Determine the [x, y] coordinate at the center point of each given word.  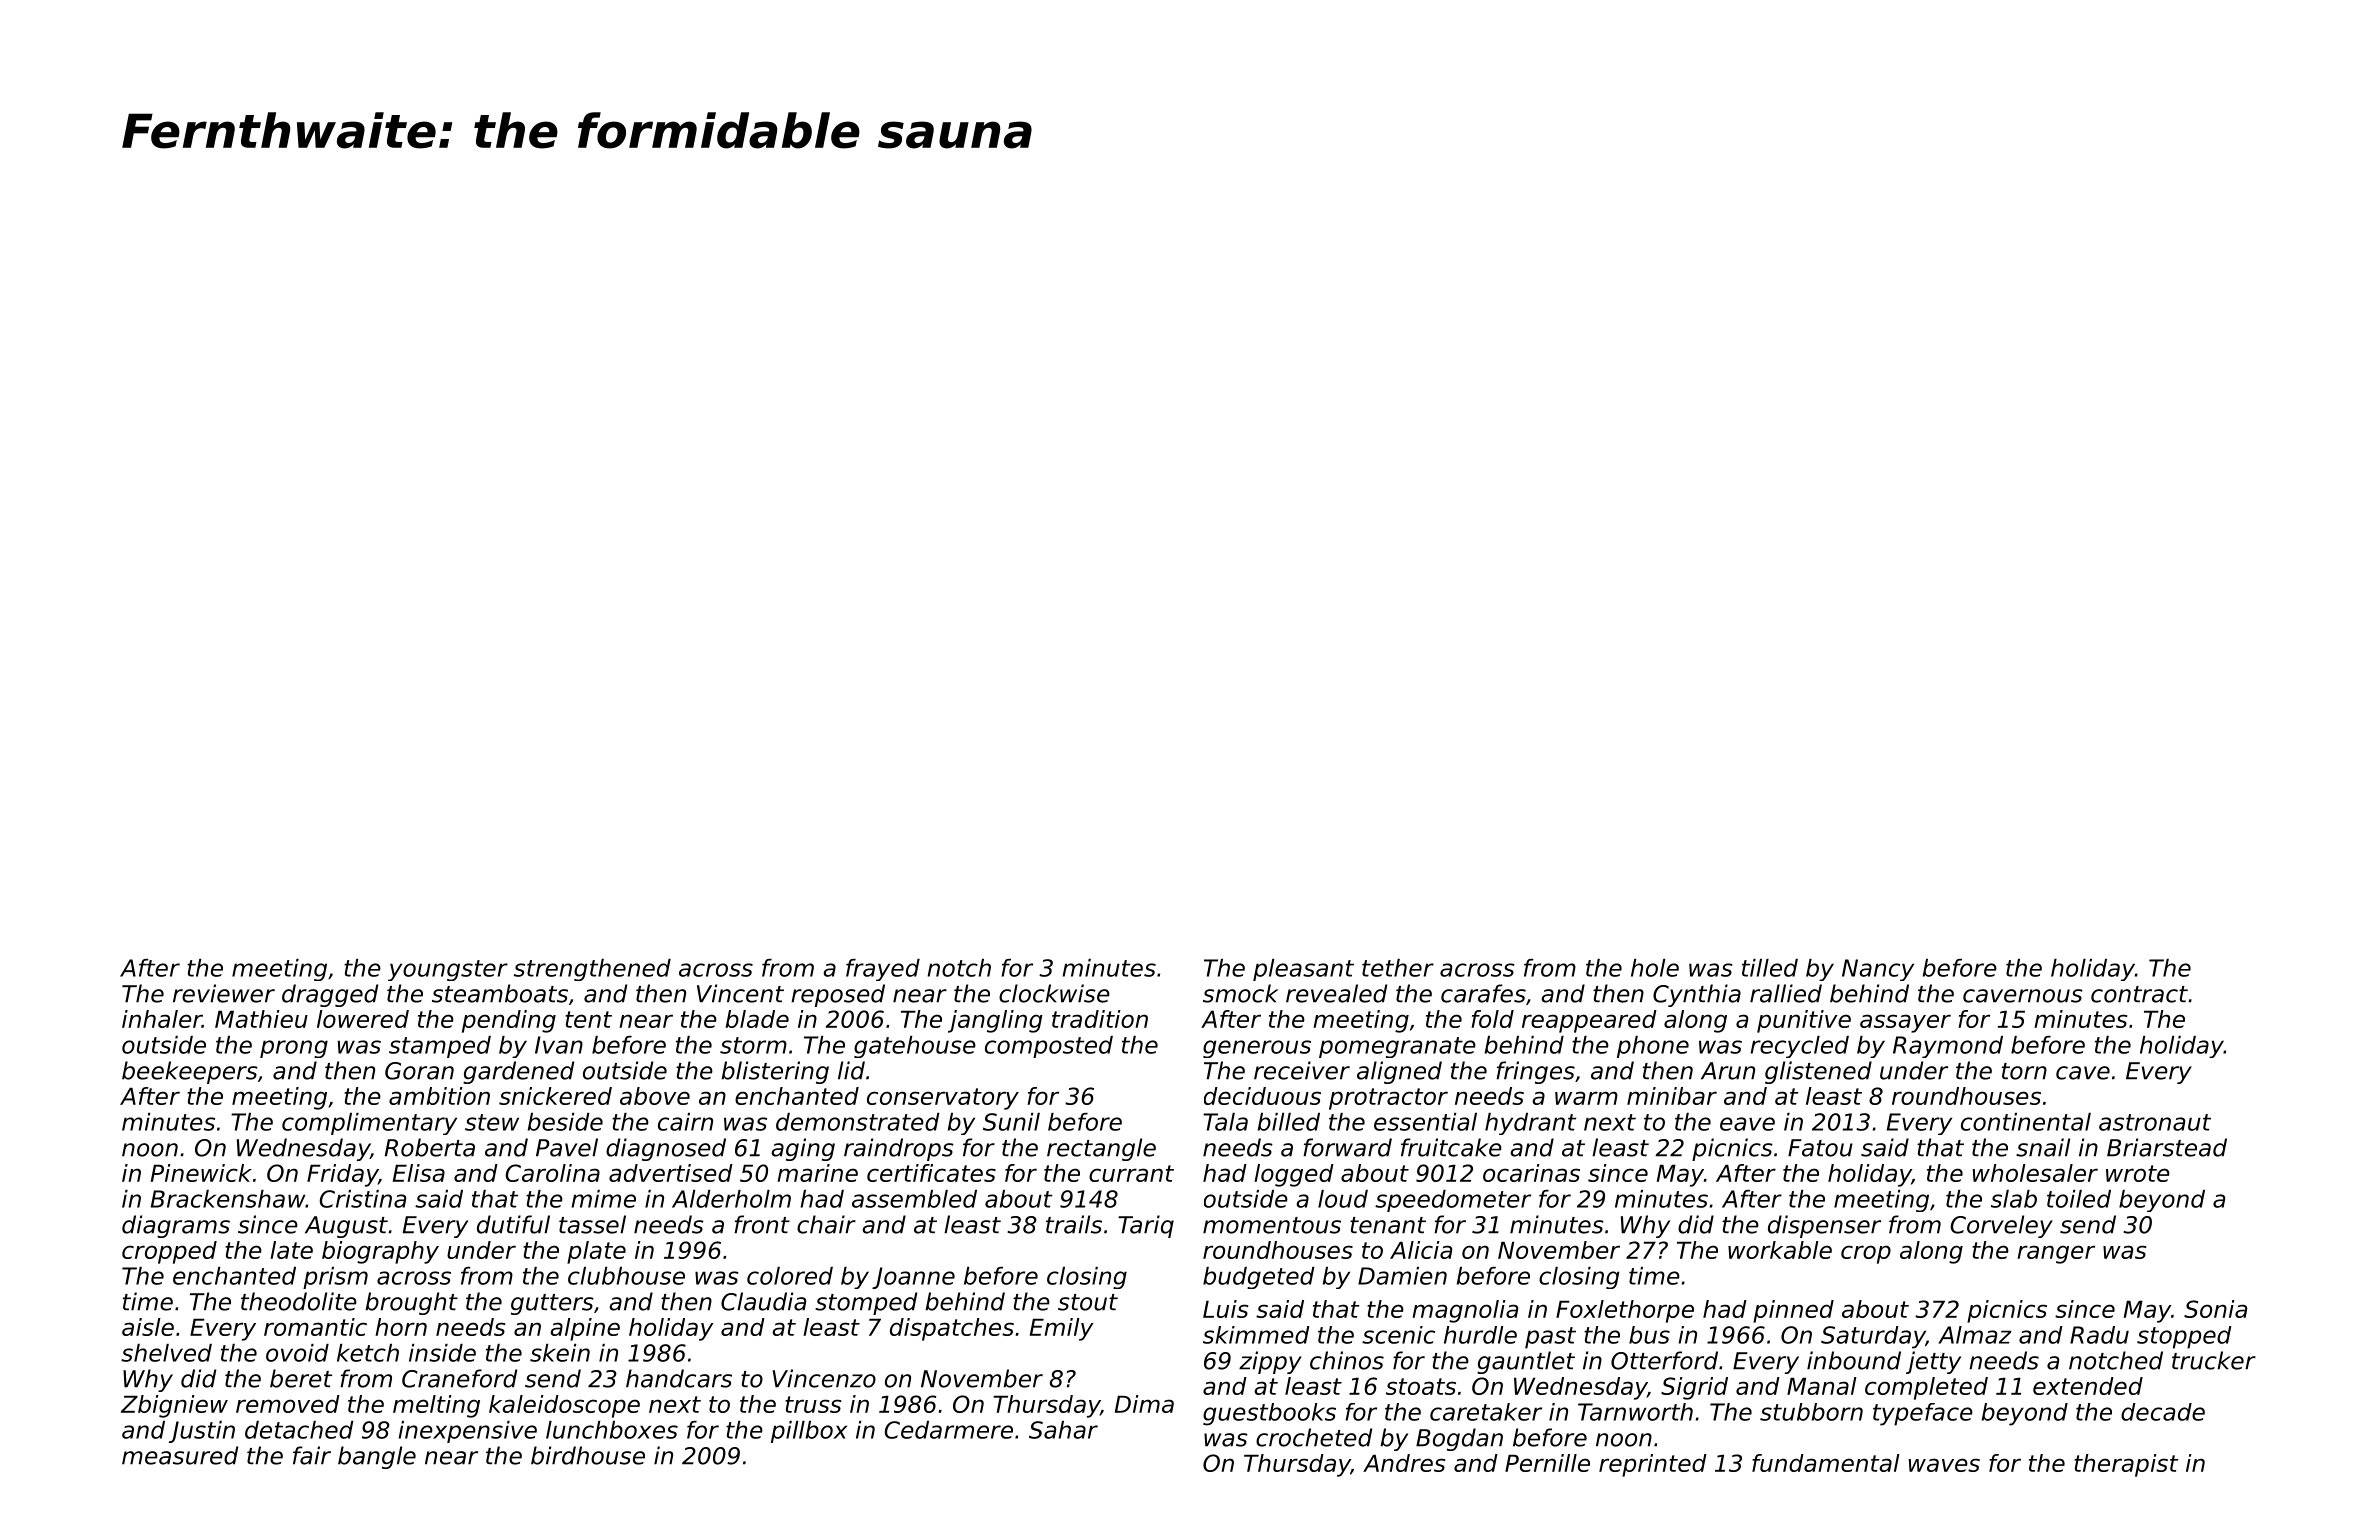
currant [1131, 1173]
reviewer [224, 993]
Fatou [1820, 1148]
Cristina [363, 1199]
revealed [1336, 993]
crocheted [1314, 1437]
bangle [377, 1457]
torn [2024, 1071]
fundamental [1826, 1463]
